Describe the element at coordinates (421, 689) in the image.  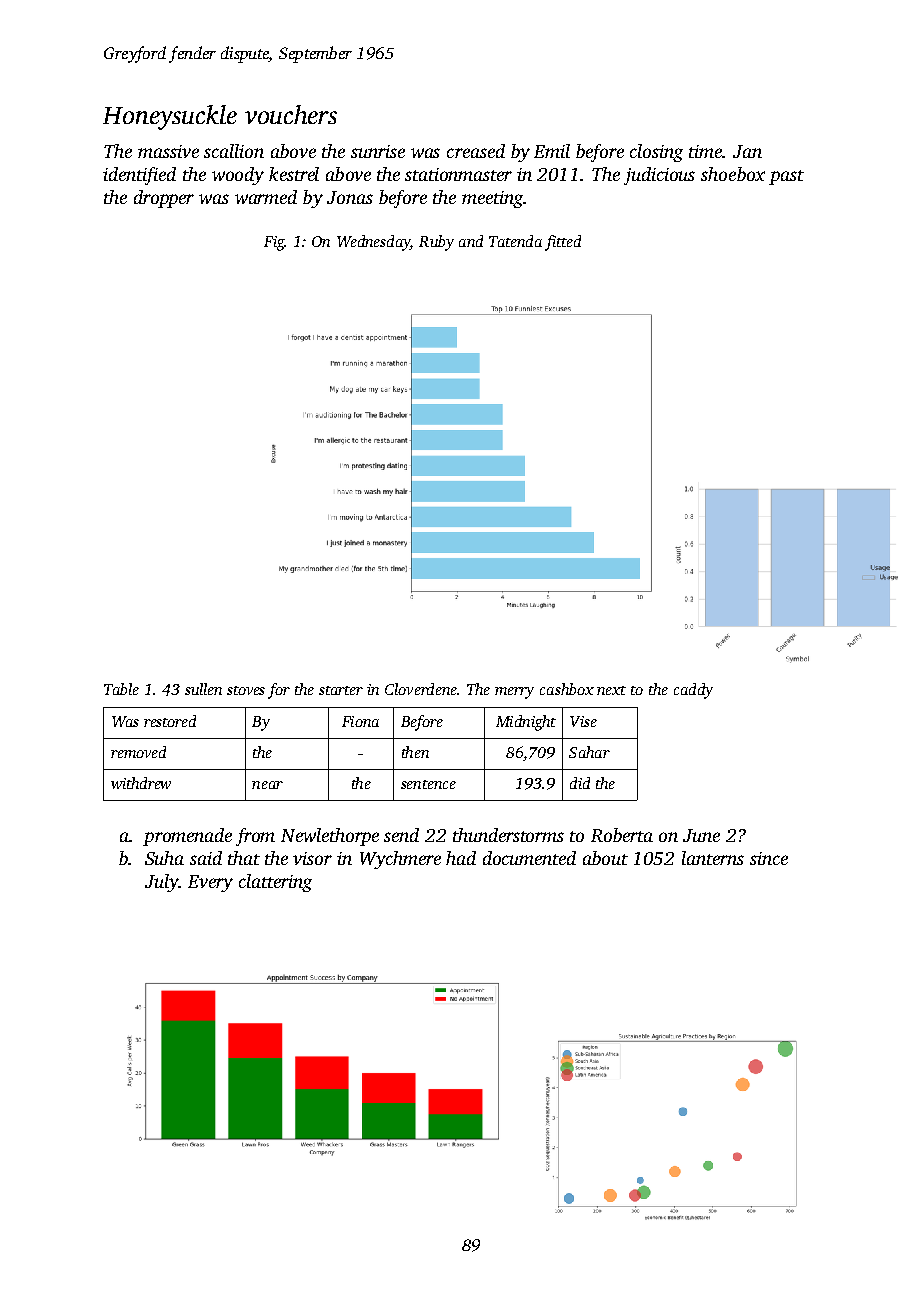
I see `Cloverdene` at that location.
